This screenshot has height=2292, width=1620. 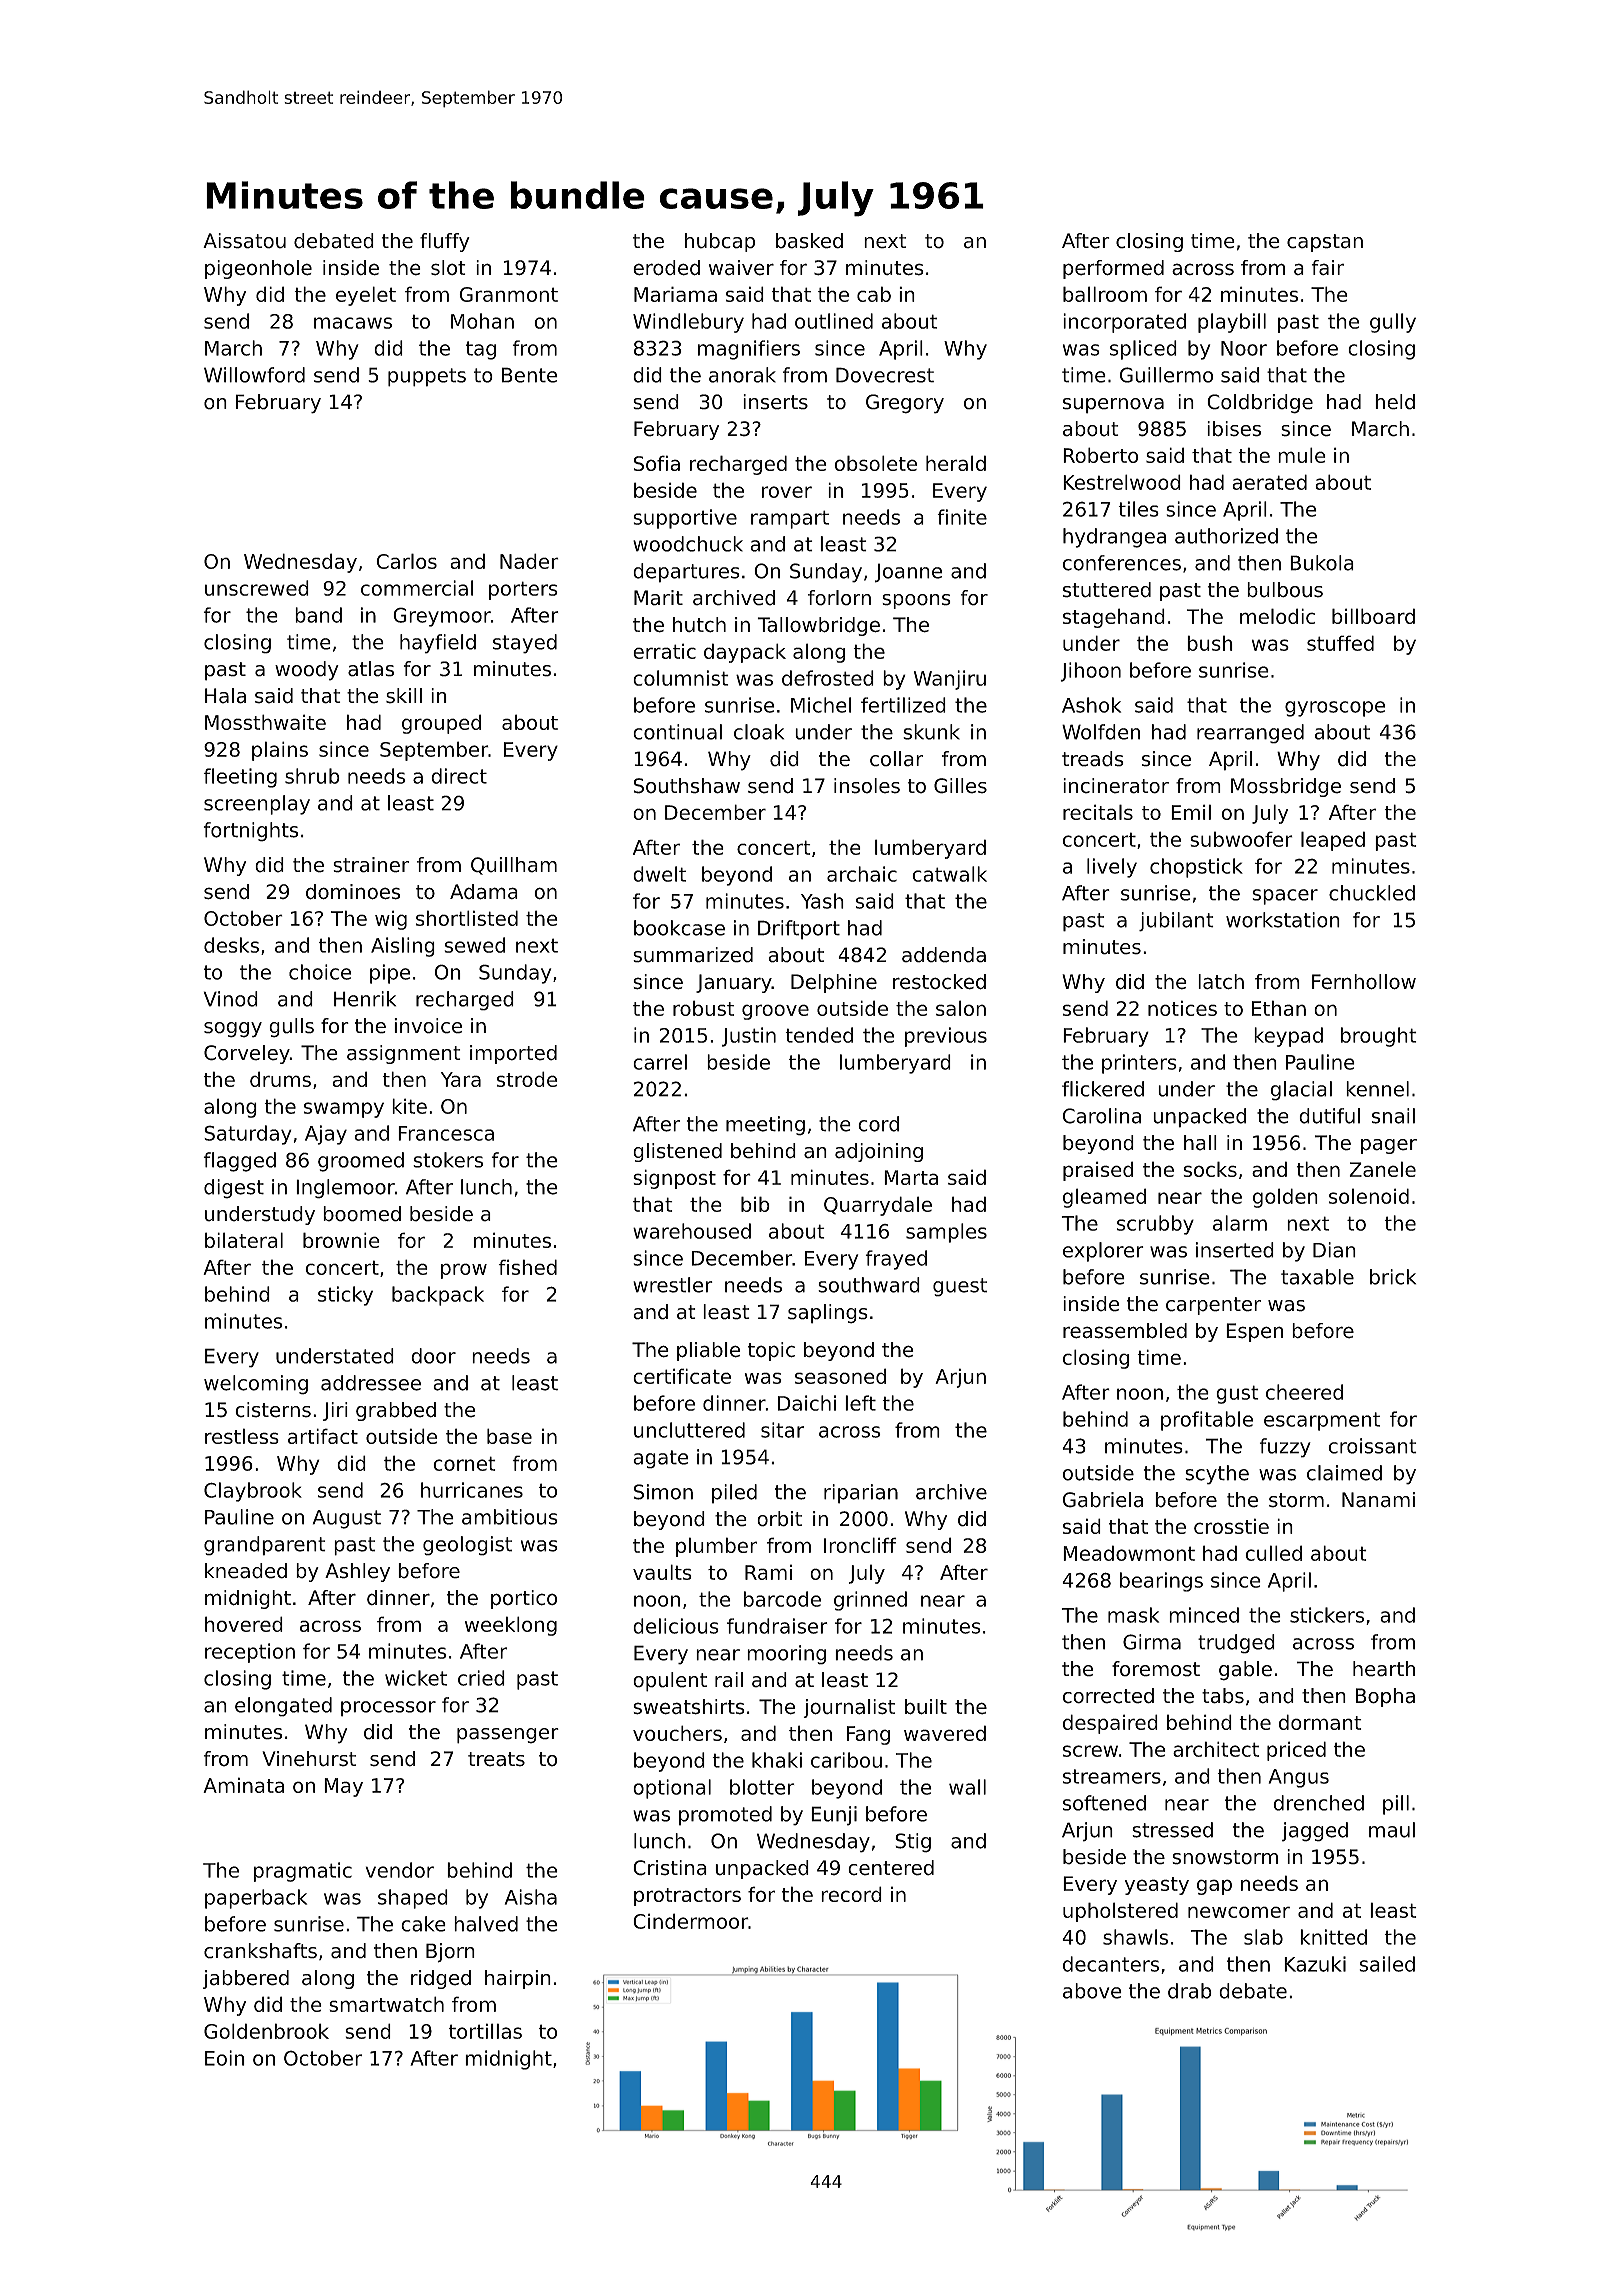 I want to click on welcoming, so click(x=256, y=1385).
